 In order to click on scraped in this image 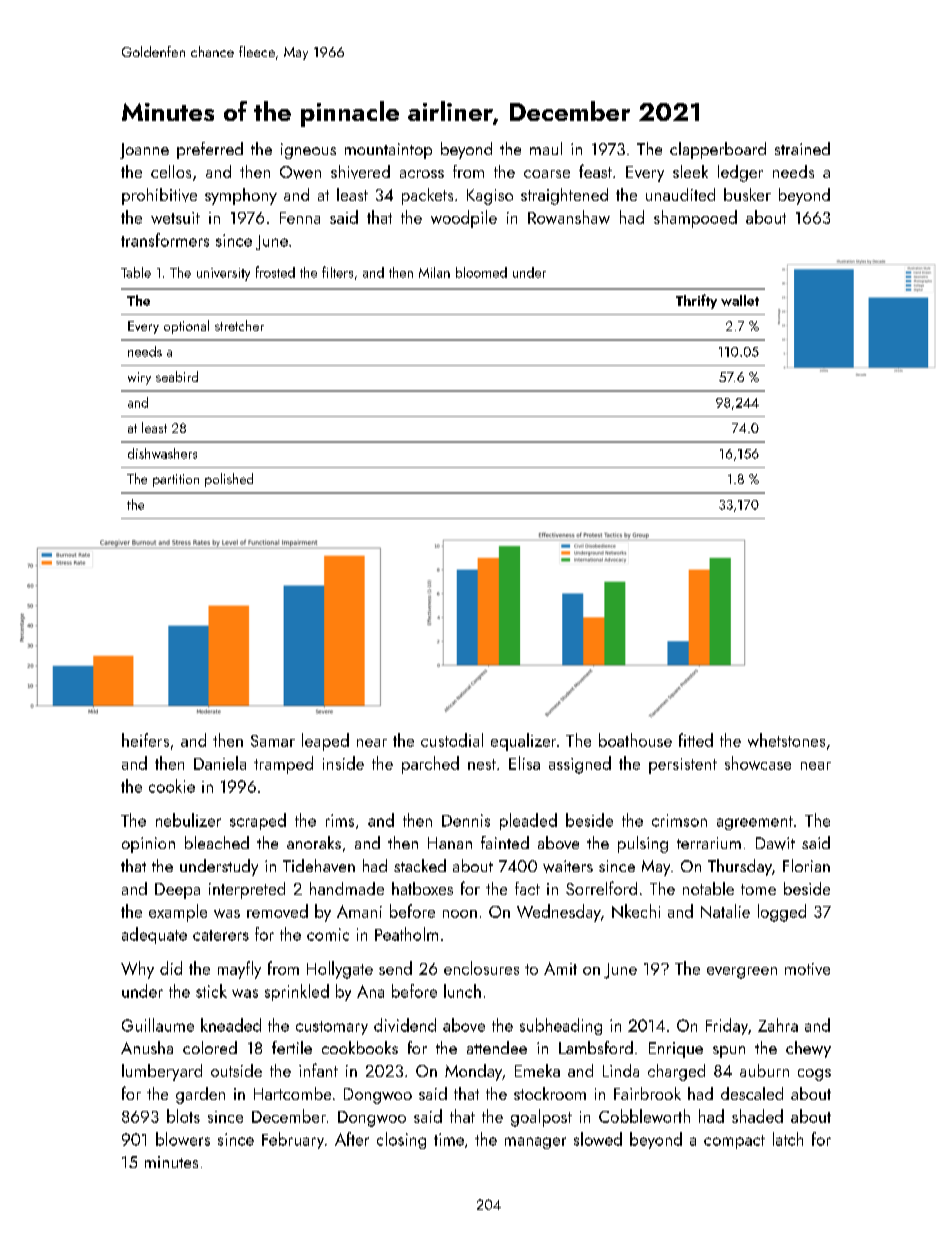, I will do `click(258, 821)`.
